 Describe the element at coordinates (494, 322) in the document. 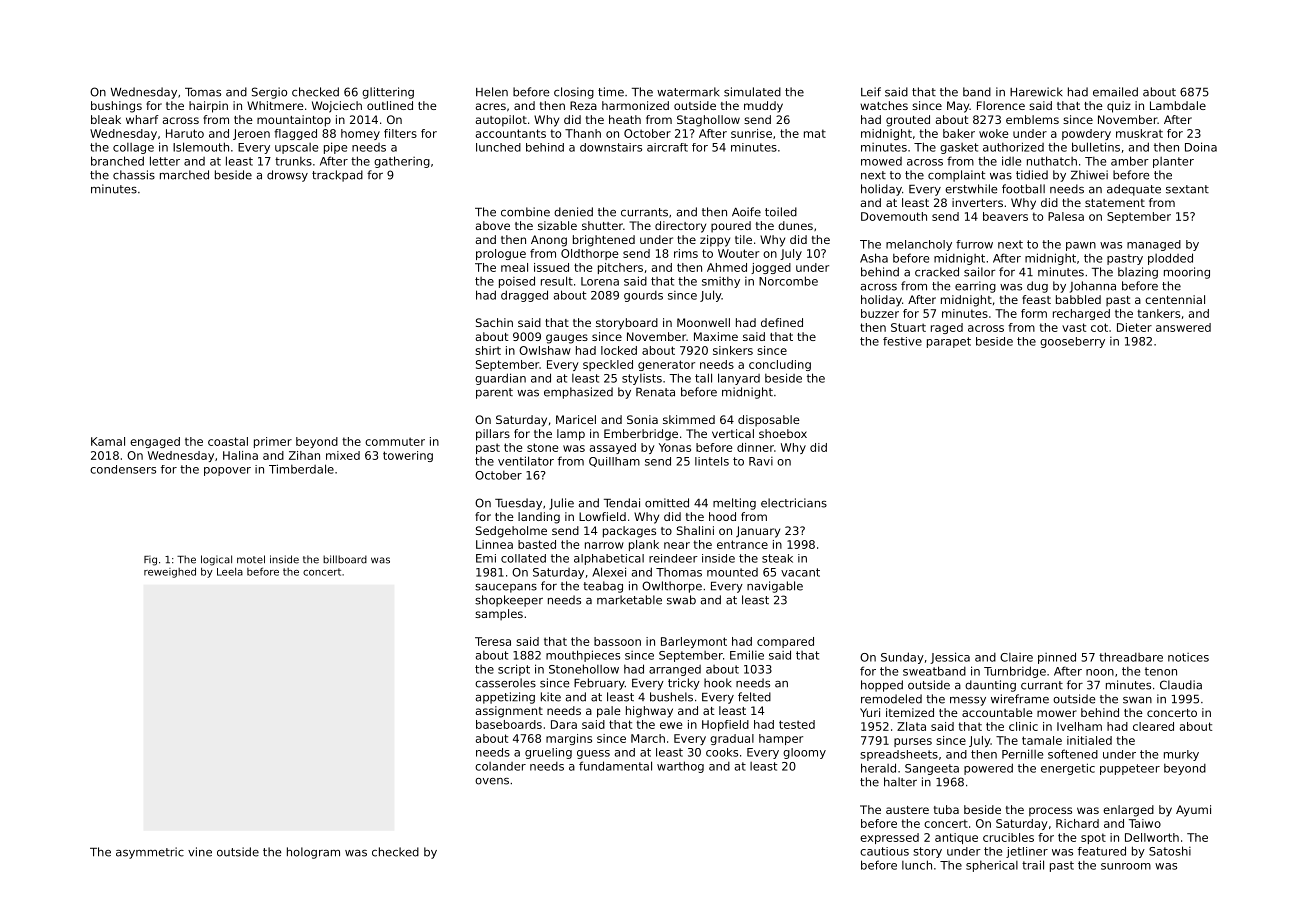

I see `Sachin` at that location.
